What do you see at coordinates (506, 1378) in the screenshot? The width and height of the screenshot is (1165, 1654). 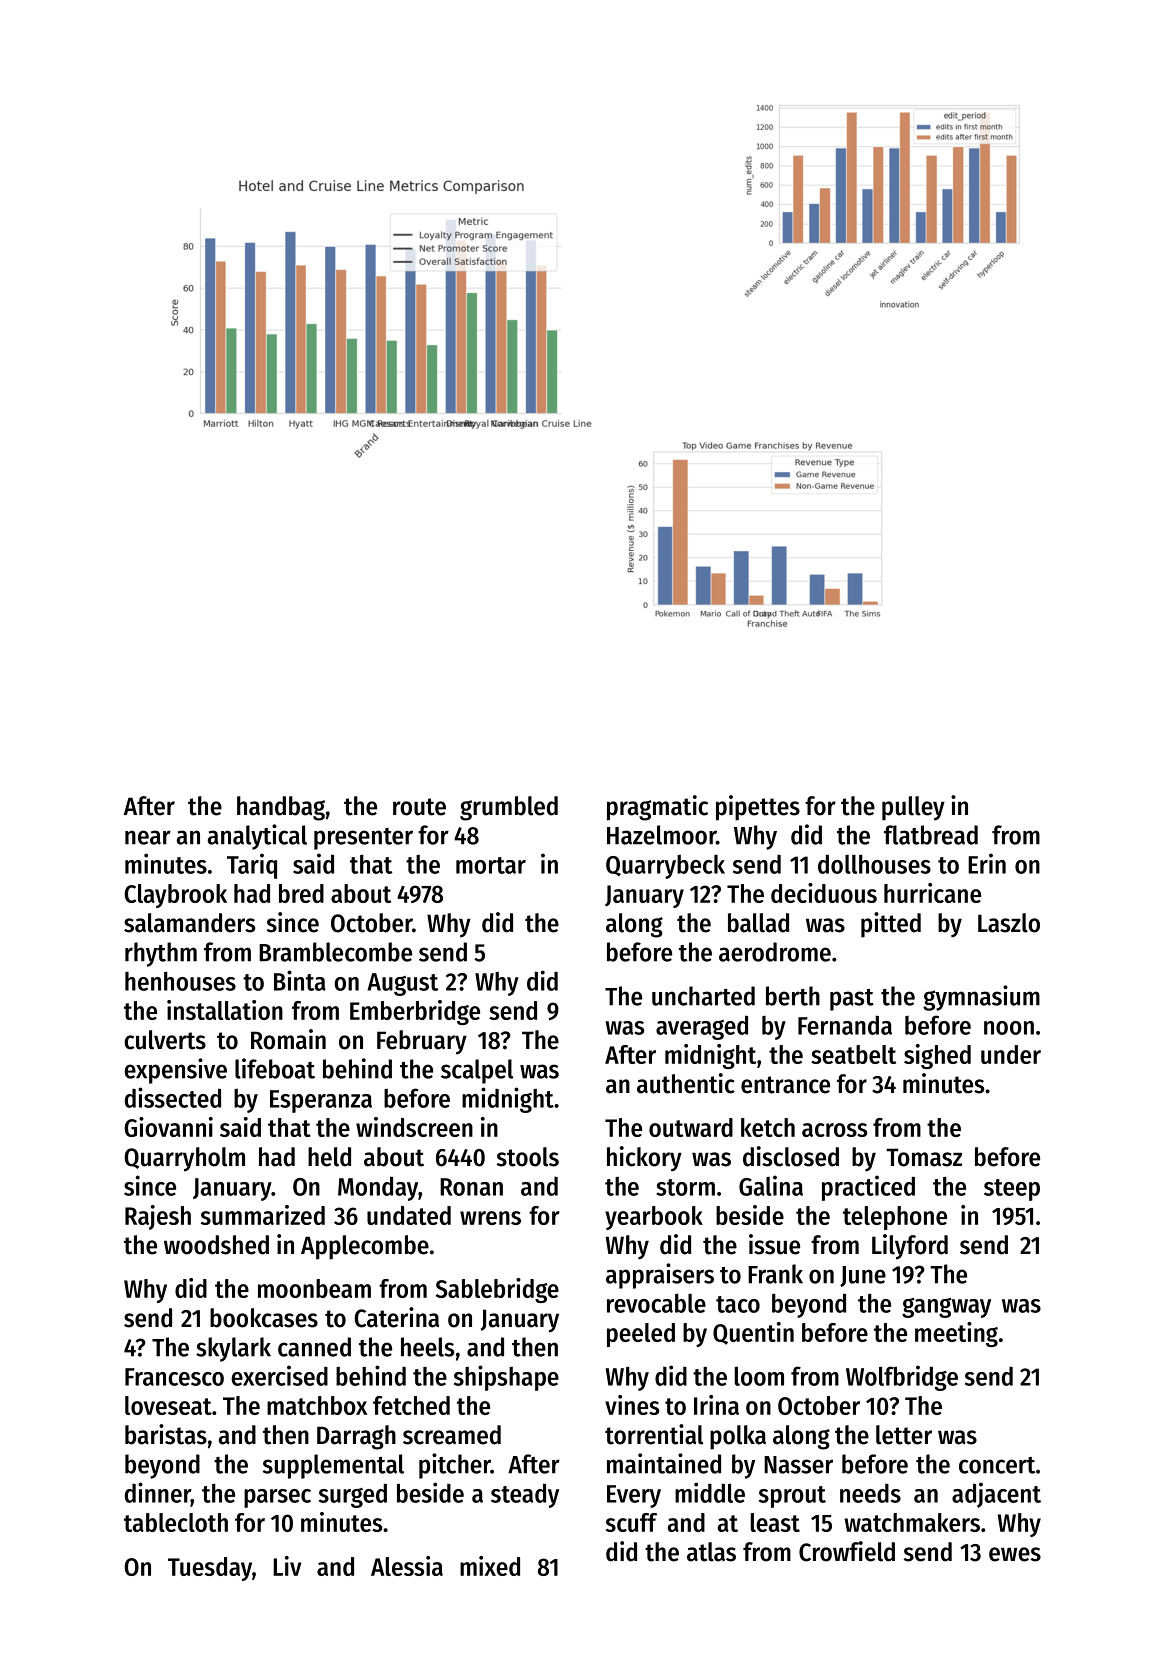 I see `shipshape` at bounding box center [506, 1378].
